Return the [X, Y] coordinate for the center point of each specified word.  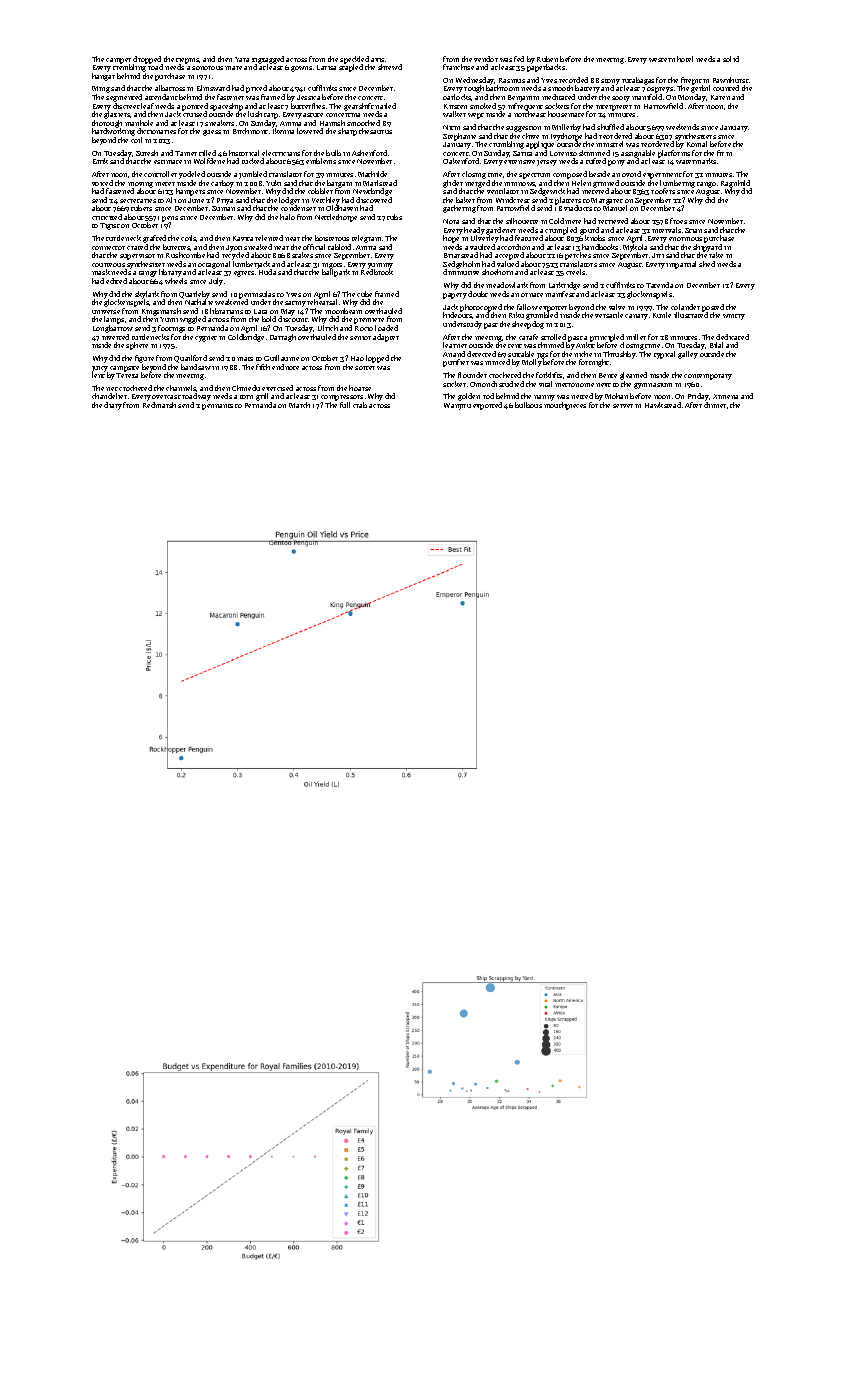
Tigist [110, 226]
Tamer [186, 153]
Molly [532, 363]
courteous [108, 265]
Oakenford [461, 161]
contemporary [708, 377]
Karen [720, 97]
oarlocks [457, 97]
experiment [662, 176]
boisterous [332, 238]
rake [716, 255]
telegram [366, 239]
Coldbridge [246, 338]
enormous [685, 239]
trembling [129, 68]
